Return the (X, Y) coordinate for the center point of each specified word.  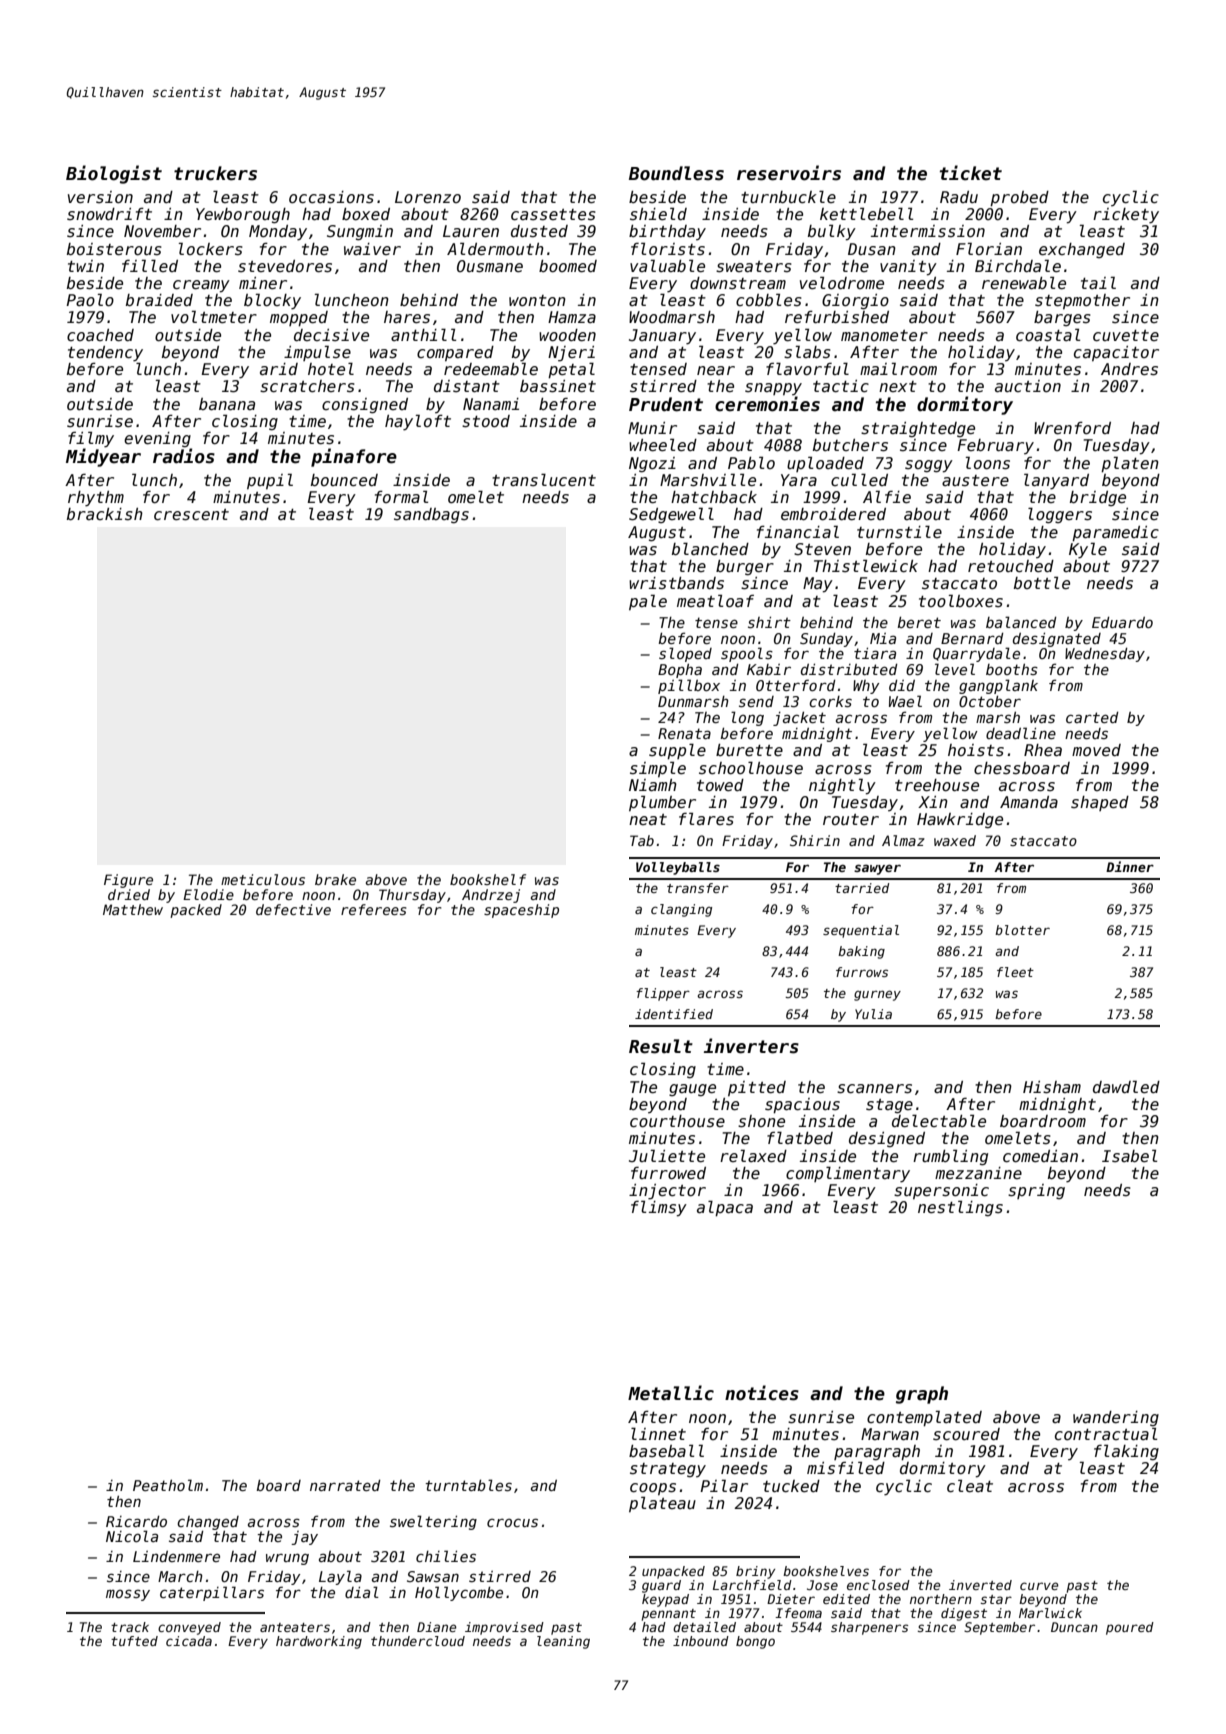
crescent (191, 515)
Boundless (676, 173)
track (130, 1627)
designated (1057, 640)
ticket (971, 173)
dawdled (1126, 1086)
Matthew (133, 909)
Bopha (680, 671)
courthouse (677, 1121)
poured (1130, 1628)
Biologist (114, 174)
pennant (669, 1615)
